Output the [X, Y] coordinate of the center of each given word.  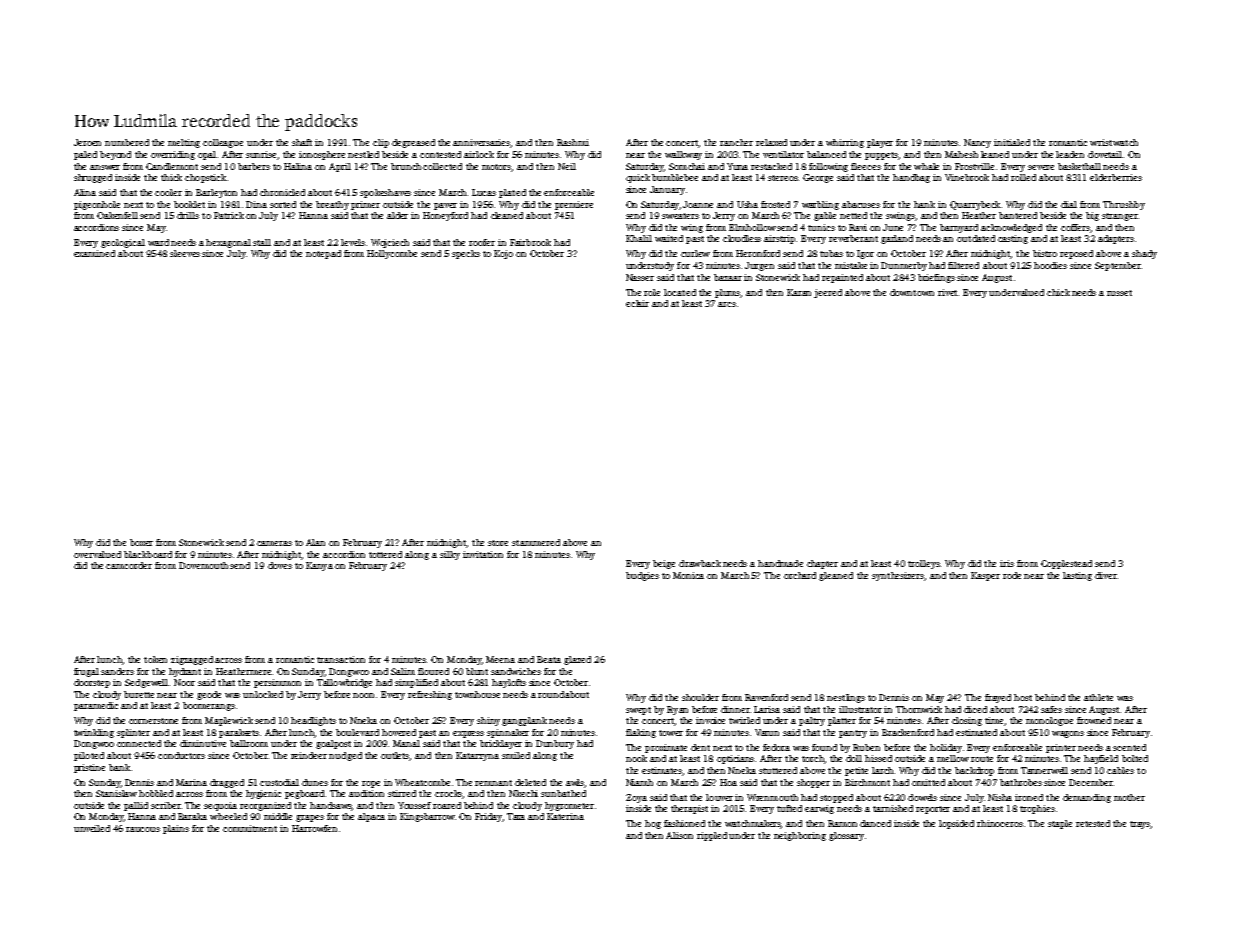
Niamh [639, 782]
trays [1140, 825]
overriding [173, 155]
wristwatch [1114, 142]
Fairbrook [530, 242]
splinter [133, 733]
